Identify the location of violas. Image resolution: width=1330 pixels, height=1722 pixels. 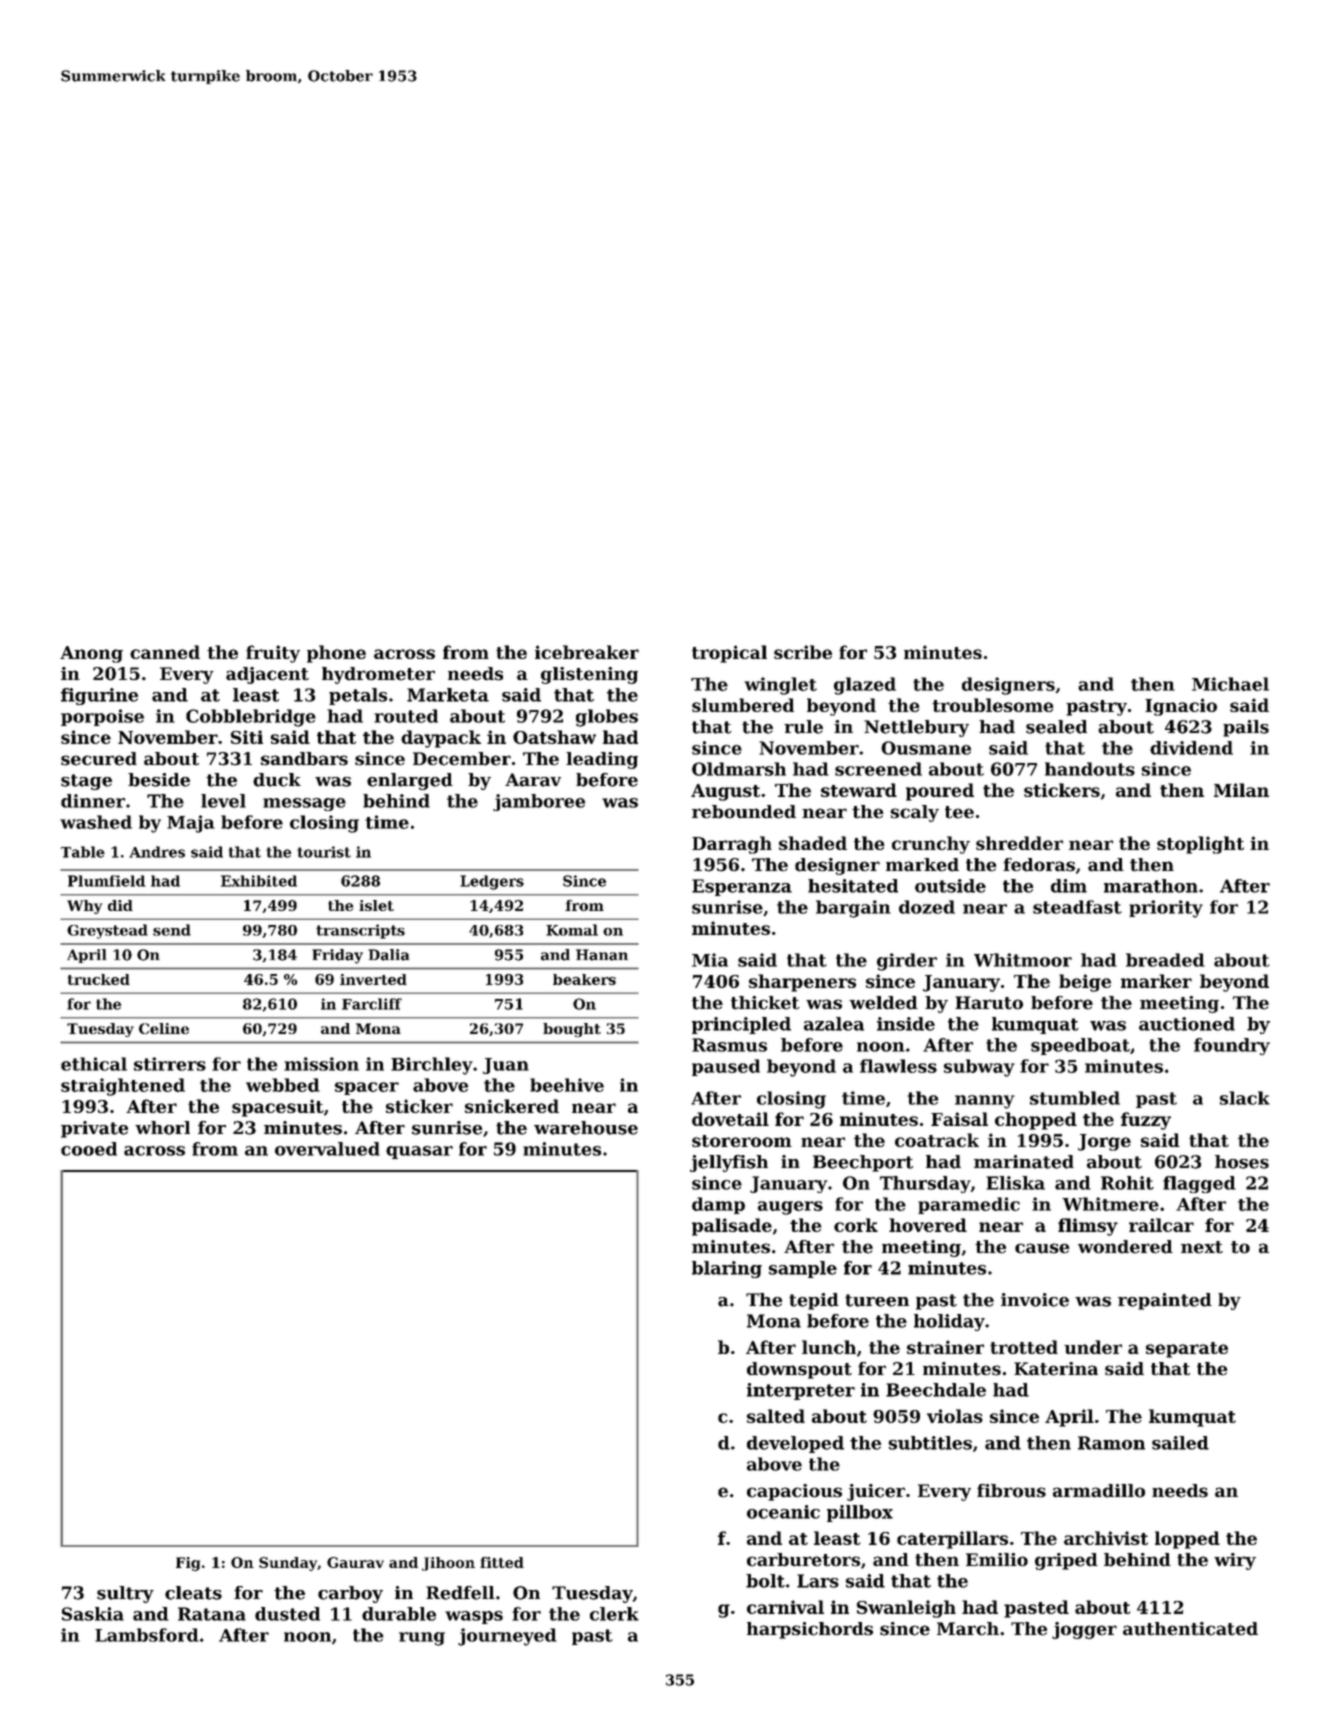
(955, 1416).
